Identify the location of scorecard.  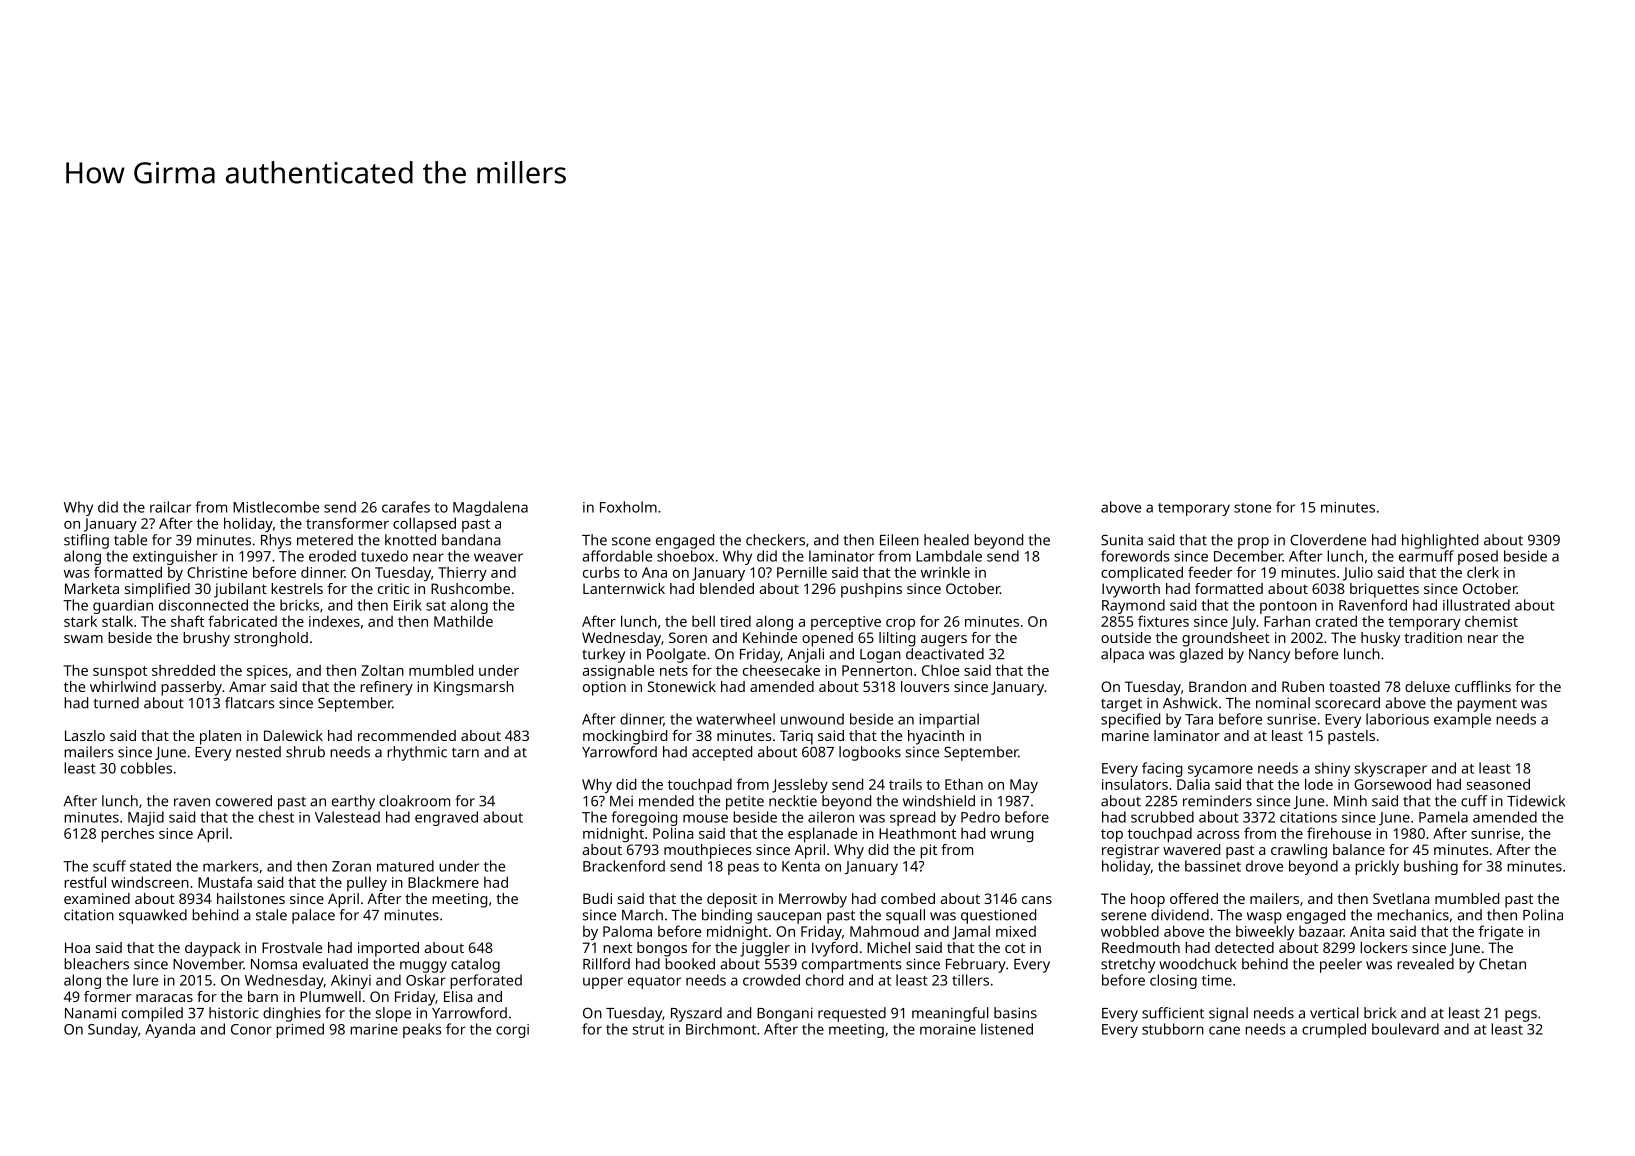
(1347, 703).
